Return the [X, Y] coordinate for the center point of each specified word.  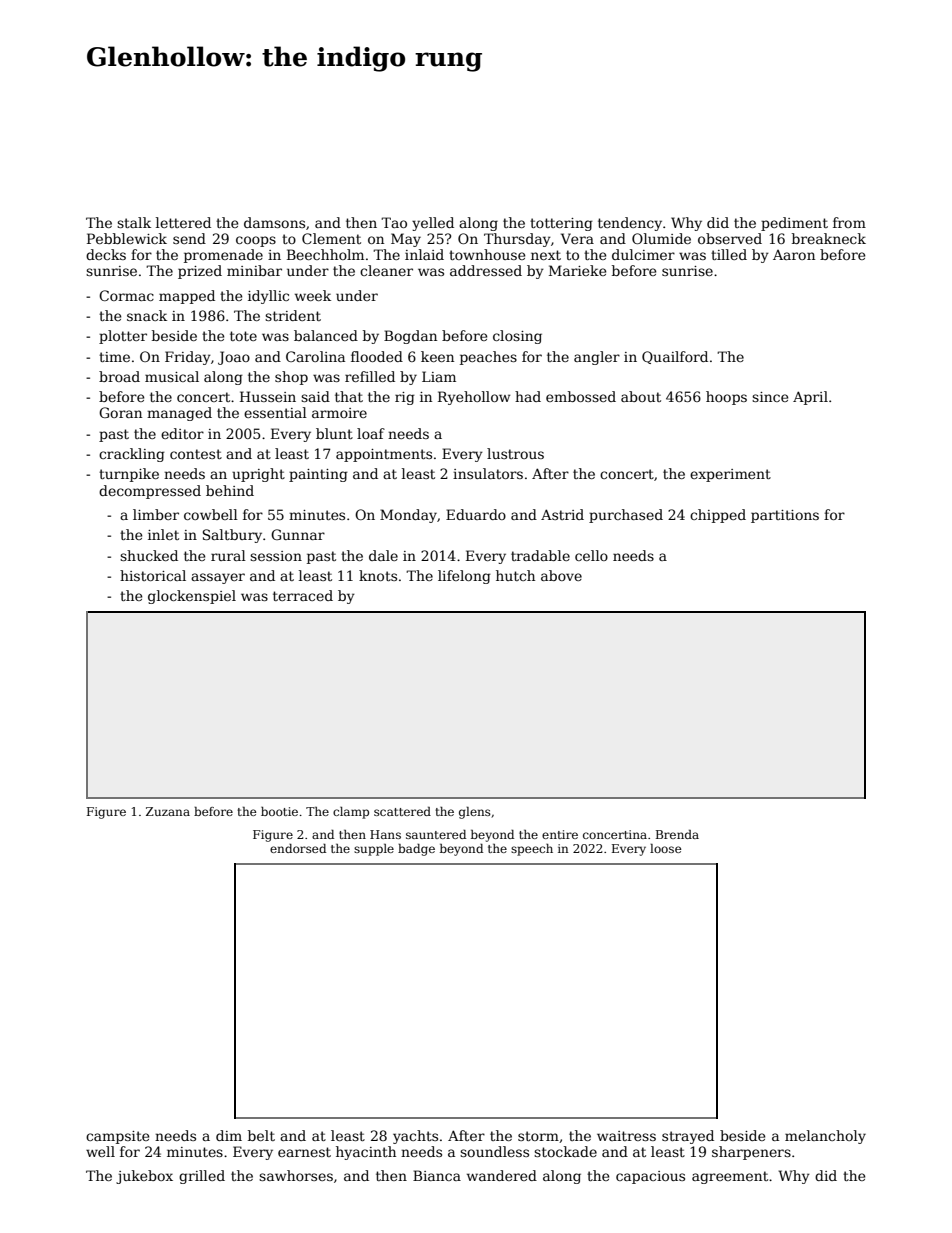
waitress [626, 1136]
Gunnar [298, 534]
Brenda [677, 834]
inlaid [424, 254]
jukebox [144, 1177]
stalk [134, 222]
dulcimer [643, 254]
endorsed [298, 848]
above [561, 575]
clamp [351, 813]
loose [665, 848]
